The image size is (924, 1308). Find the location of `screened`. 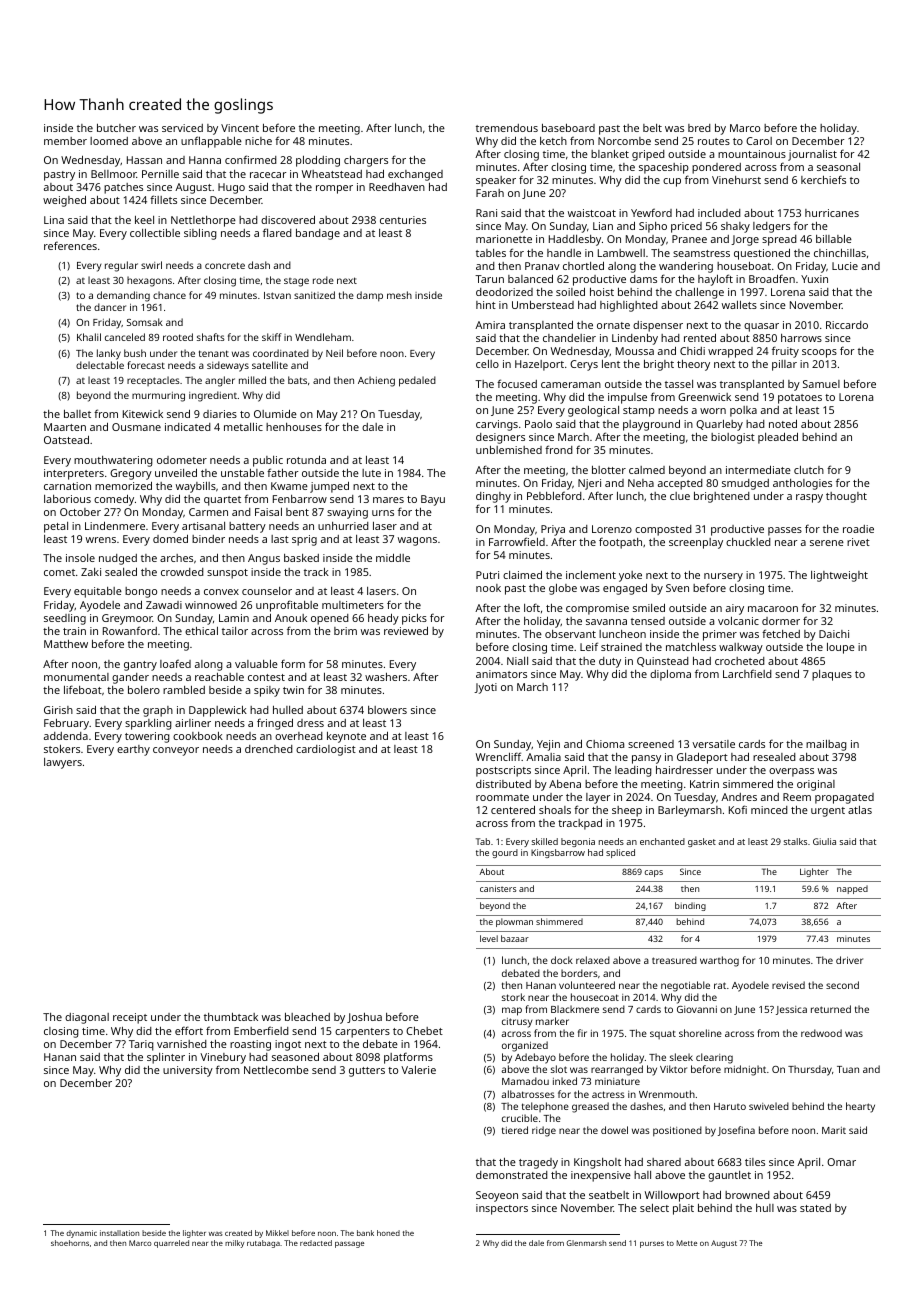

screened is located at coordinates (651, 744).
